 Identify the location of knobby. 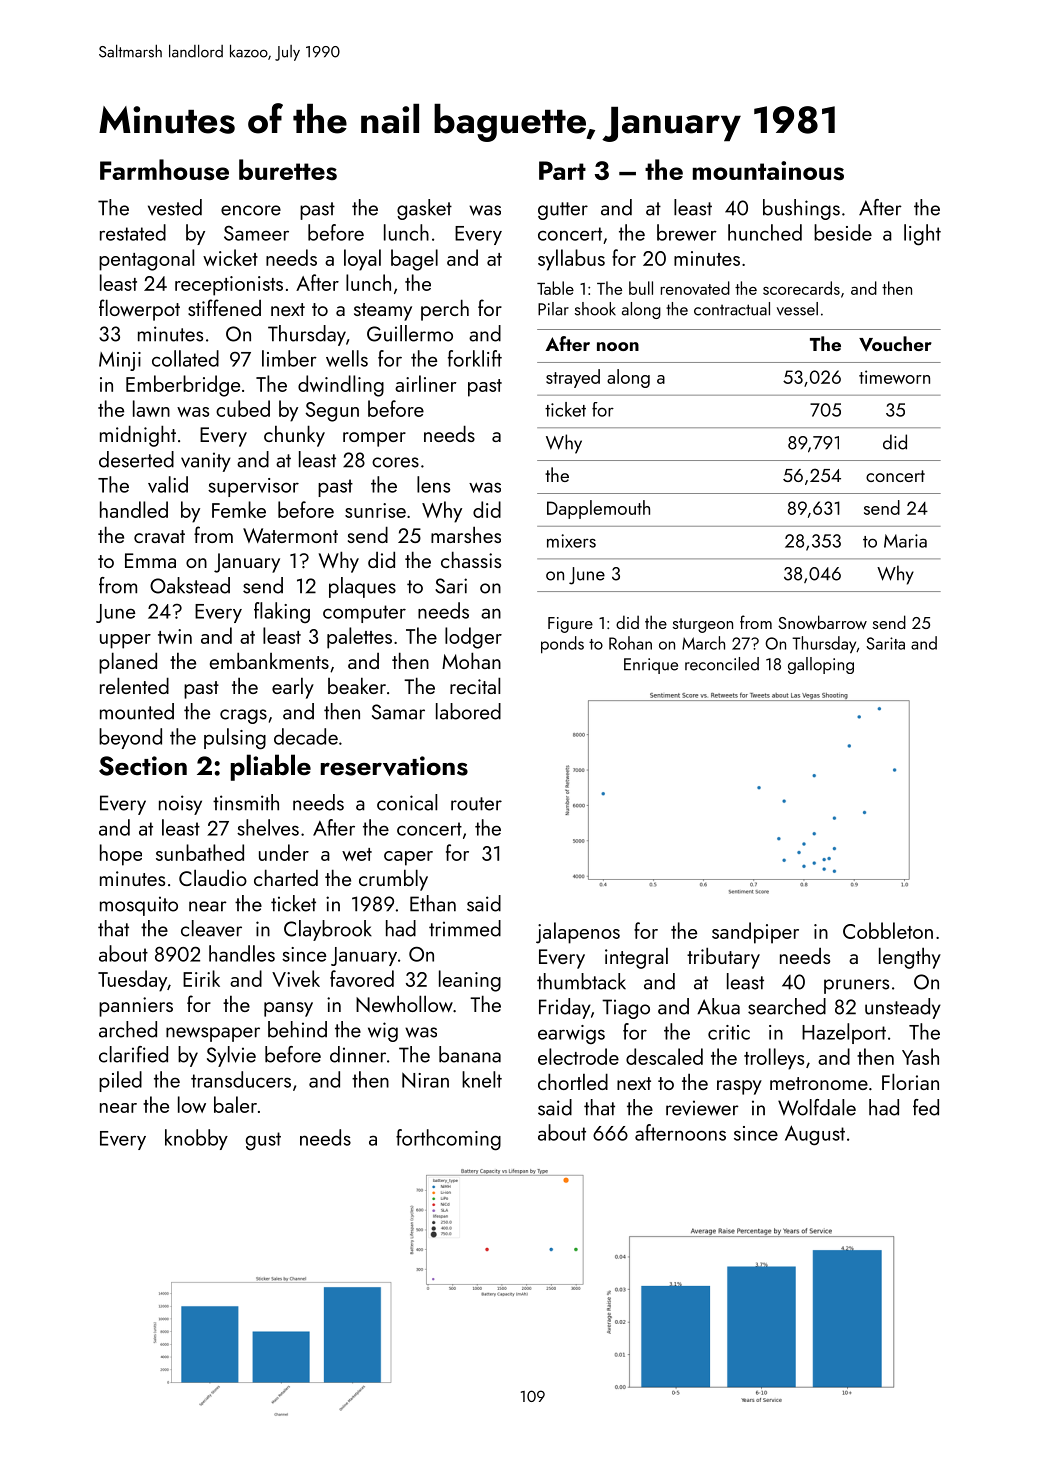
(196, 1139).
